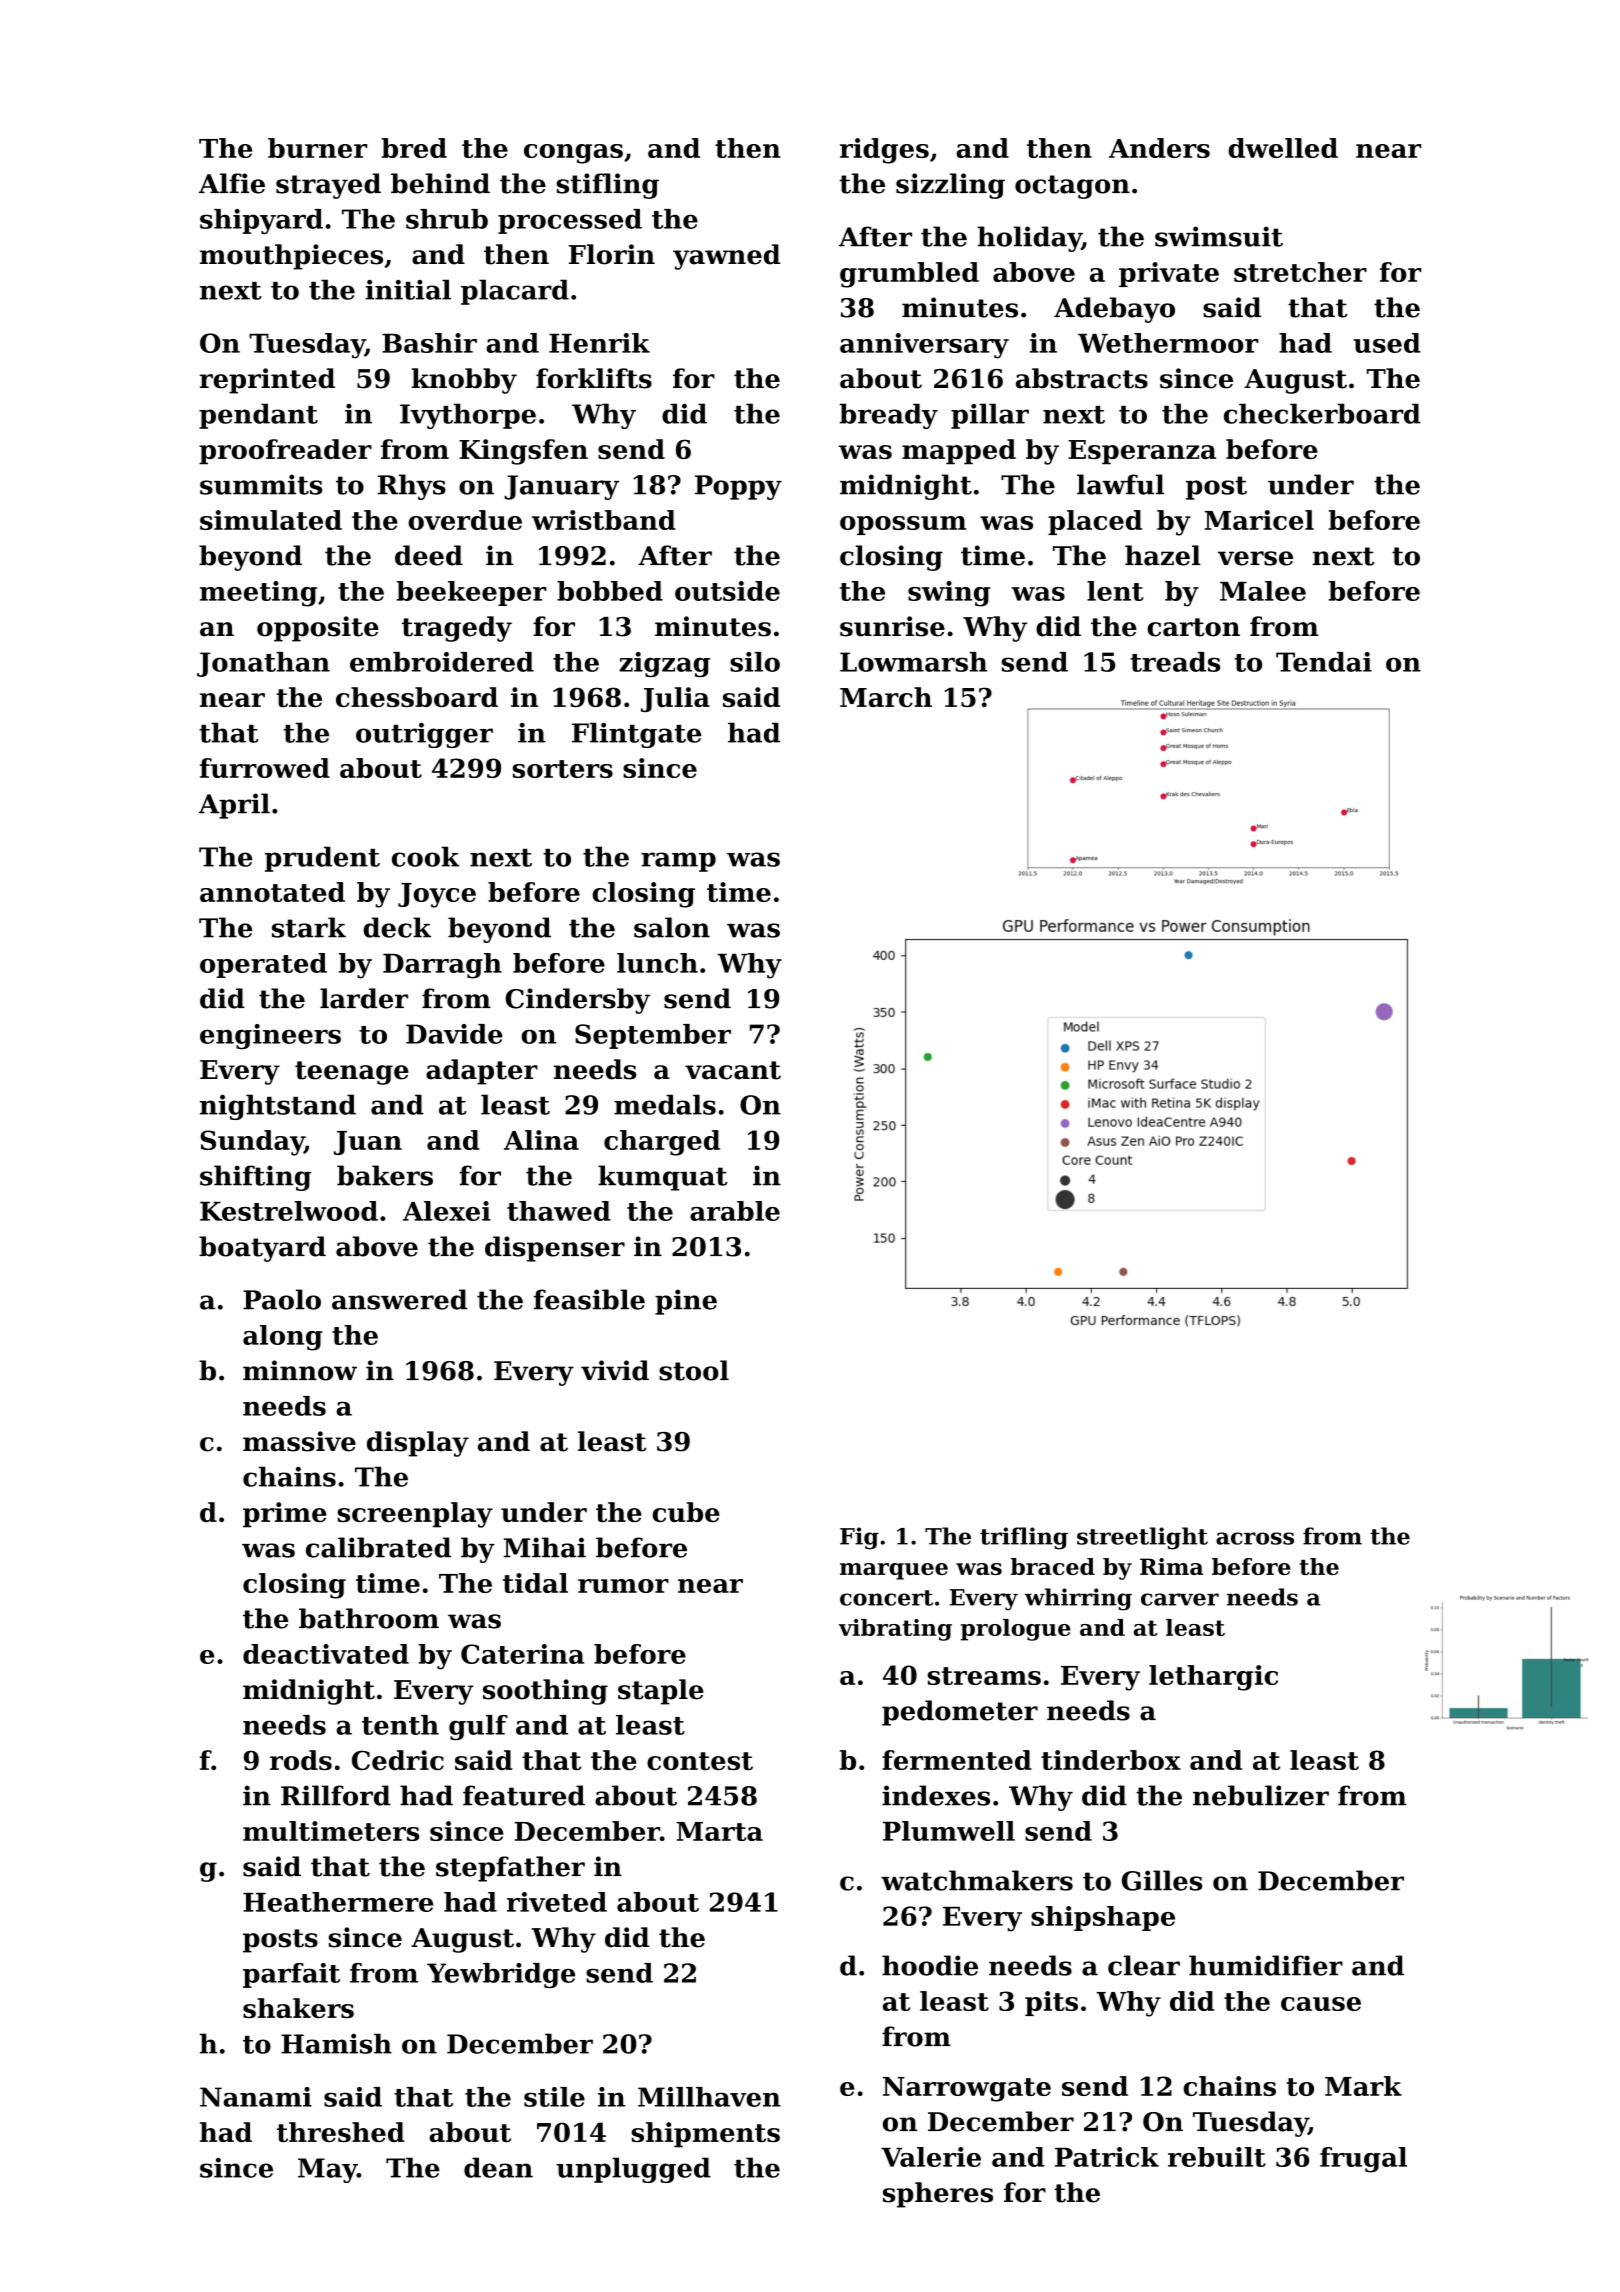 Image resolution: width=1620 pixels, height=2292 pixels. Describe the element at coordinates (706, 2135) in the screenshot. I see `shipments` at that location.
